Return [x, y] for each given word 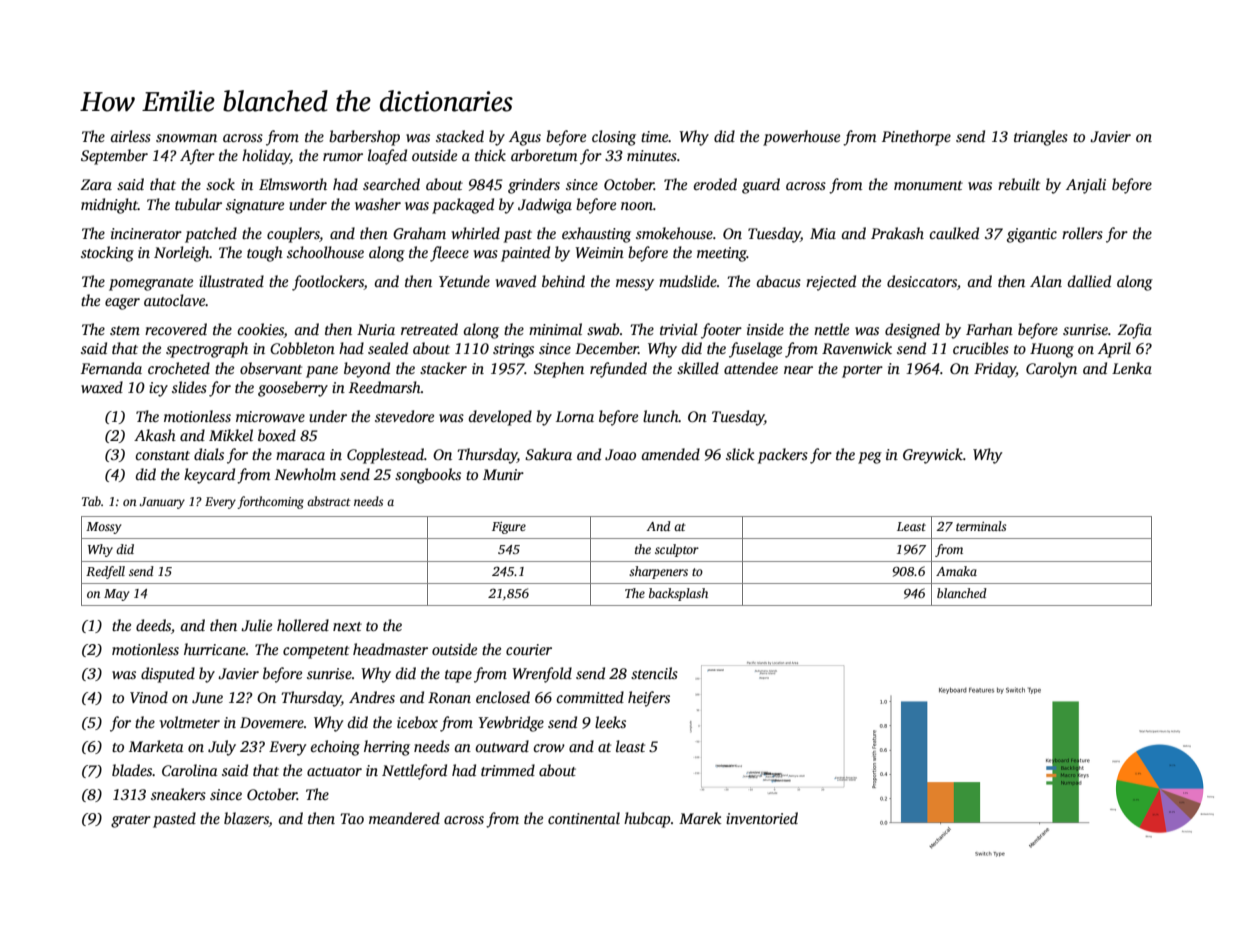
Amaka [956, 571]
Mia [823, 233]
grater [131, 821]
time [655, 136]
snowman [186, 138]
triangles [1041, 138]
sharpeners [658, 572]
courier [529, 649]
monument [928, 185]
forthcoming [270, 502]
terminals [981, 526]
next [347, 626]
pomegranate [151, 284]
